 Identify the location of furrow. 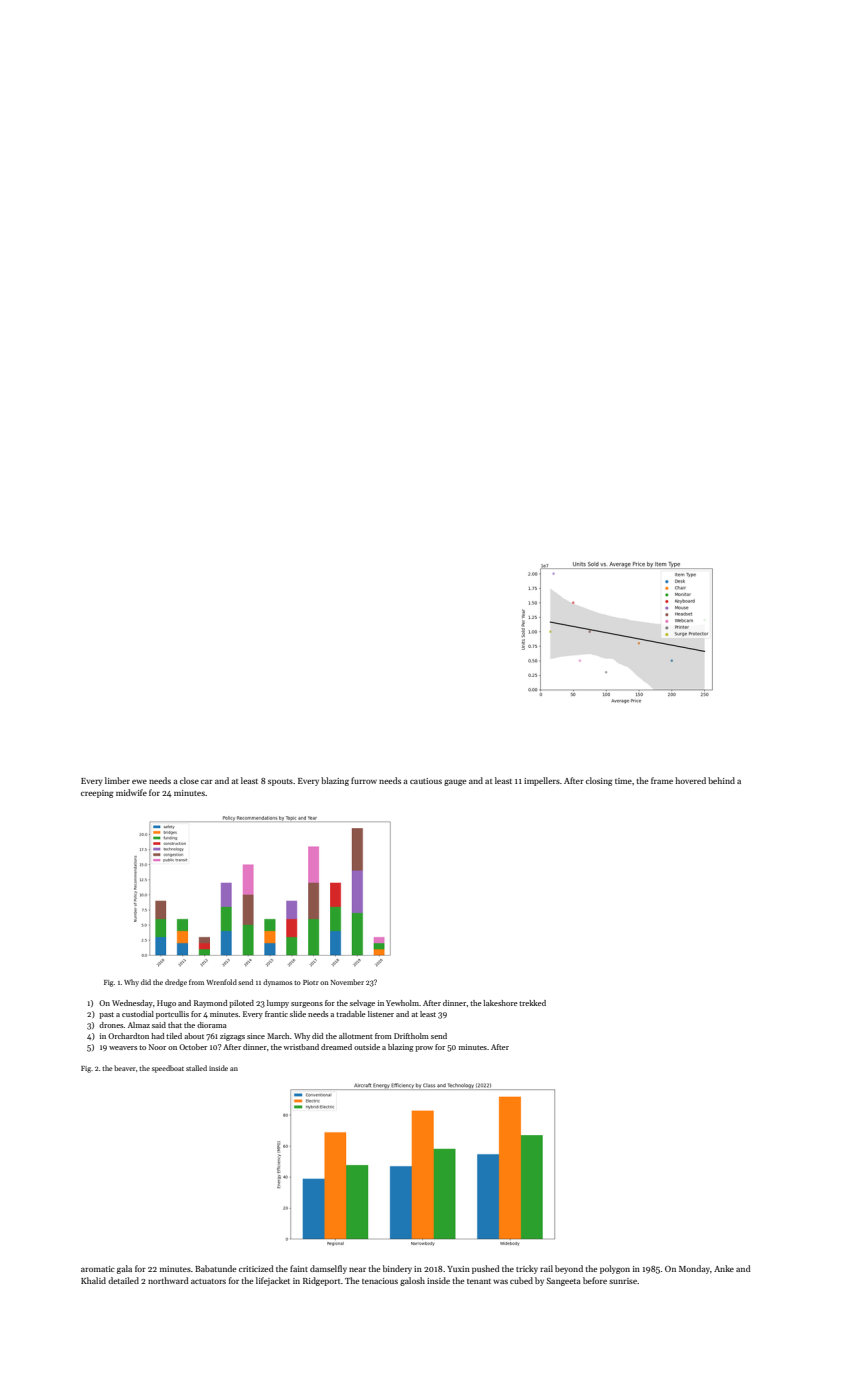
(364, 780).
